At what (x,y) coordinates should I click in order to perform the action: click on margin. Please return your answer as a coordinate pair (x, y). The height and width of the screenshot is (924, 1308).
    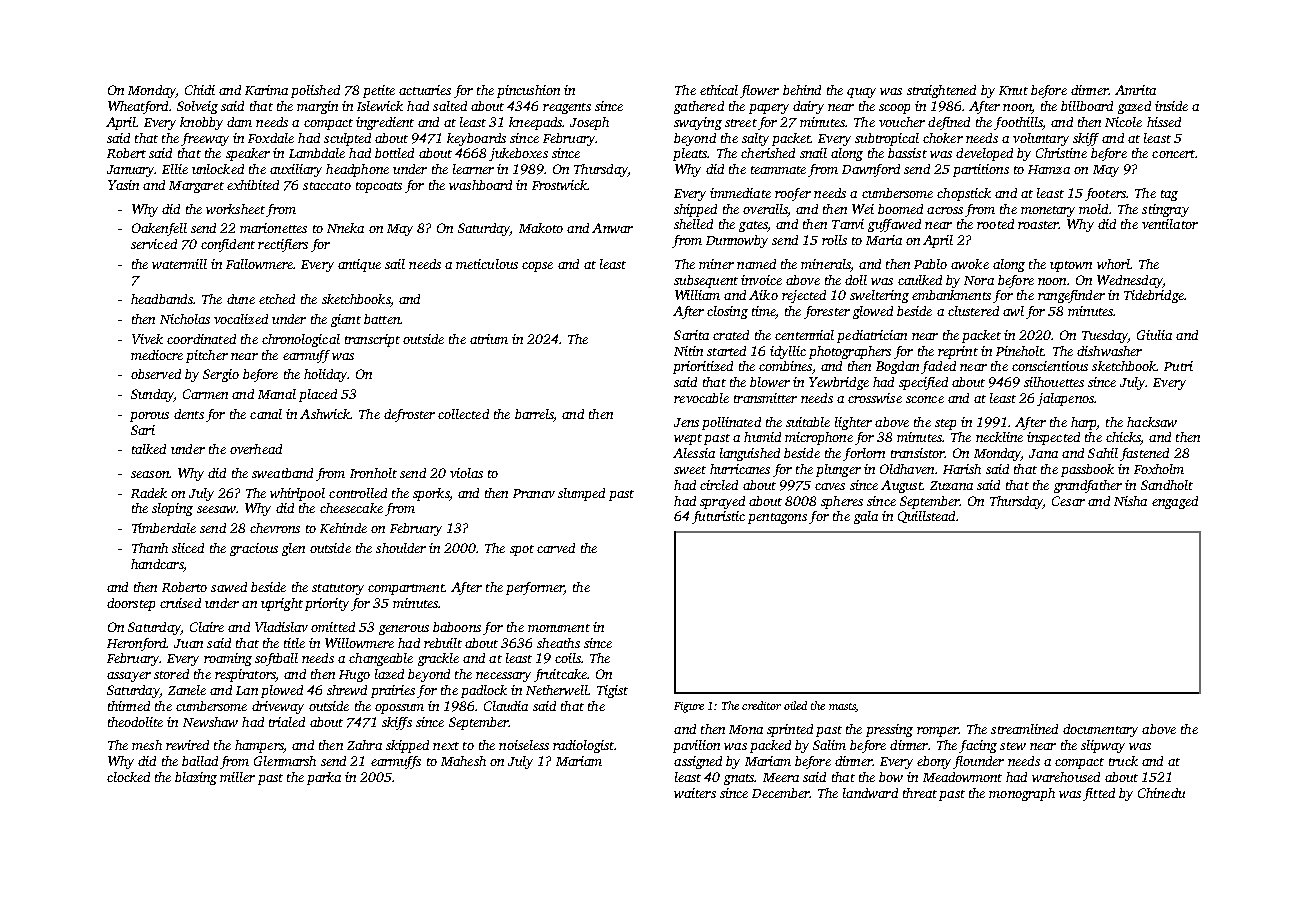
    Looking at the image, I should click on (317, 107).
